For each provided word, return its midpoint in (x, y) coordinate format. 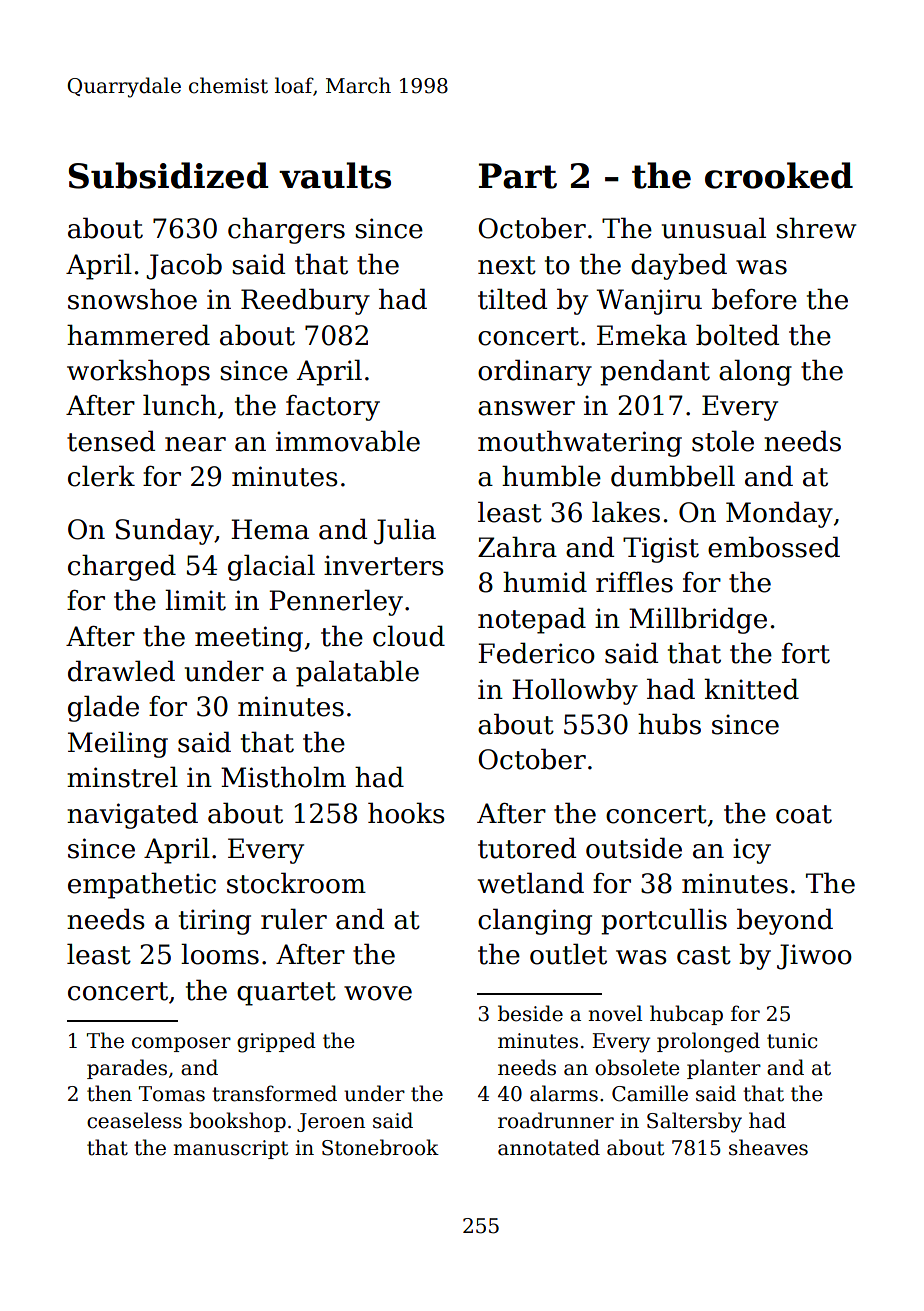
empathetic (142, 885)
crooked (779, 175)
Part (518, 176)
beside (530, 1013)
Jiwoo (814, 957)
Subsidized (169, 175)
